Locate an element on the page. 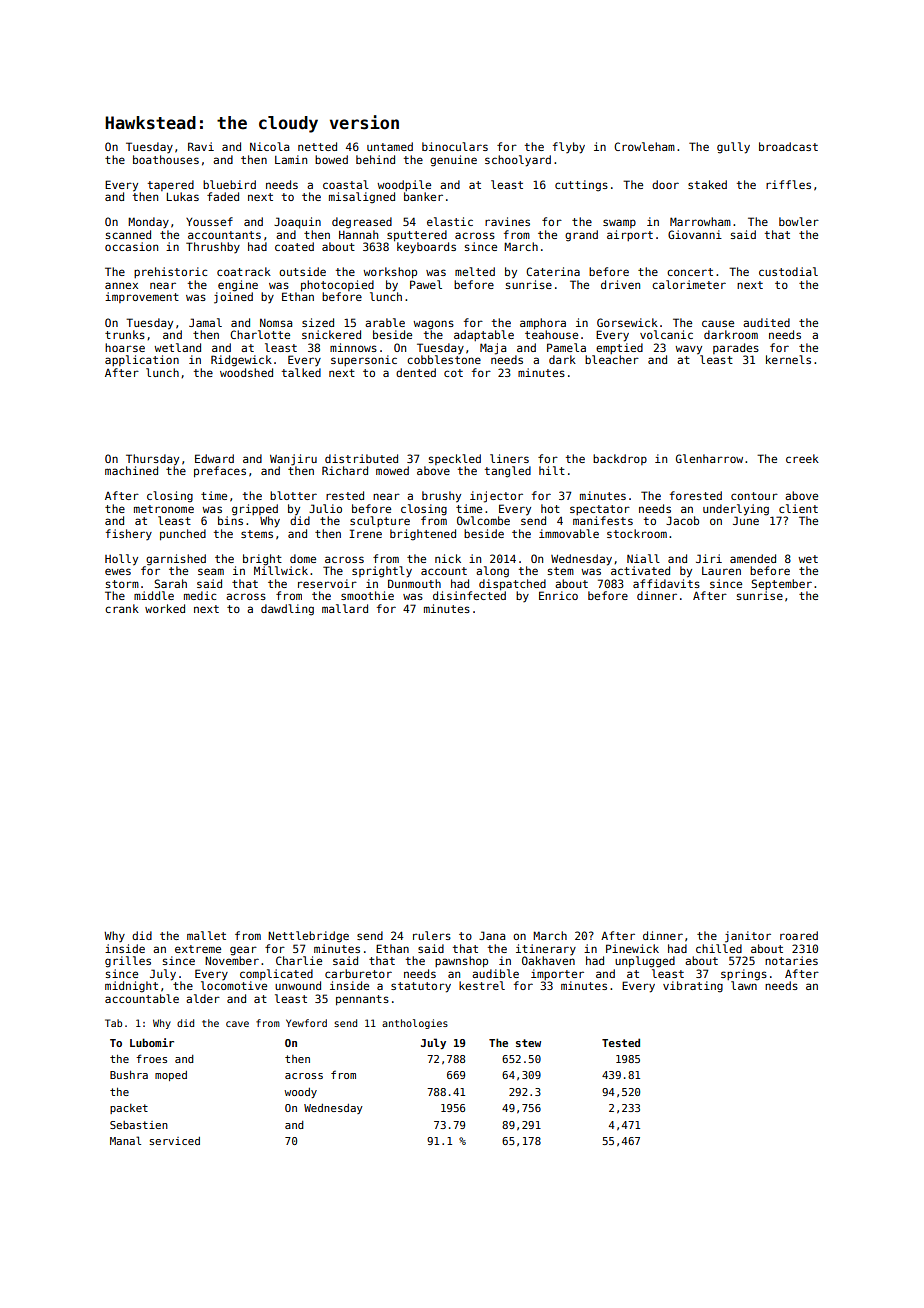 Image resolution: width=924 pixels, height=1308 pixels. Jana is located at coordinates (492, 935).
